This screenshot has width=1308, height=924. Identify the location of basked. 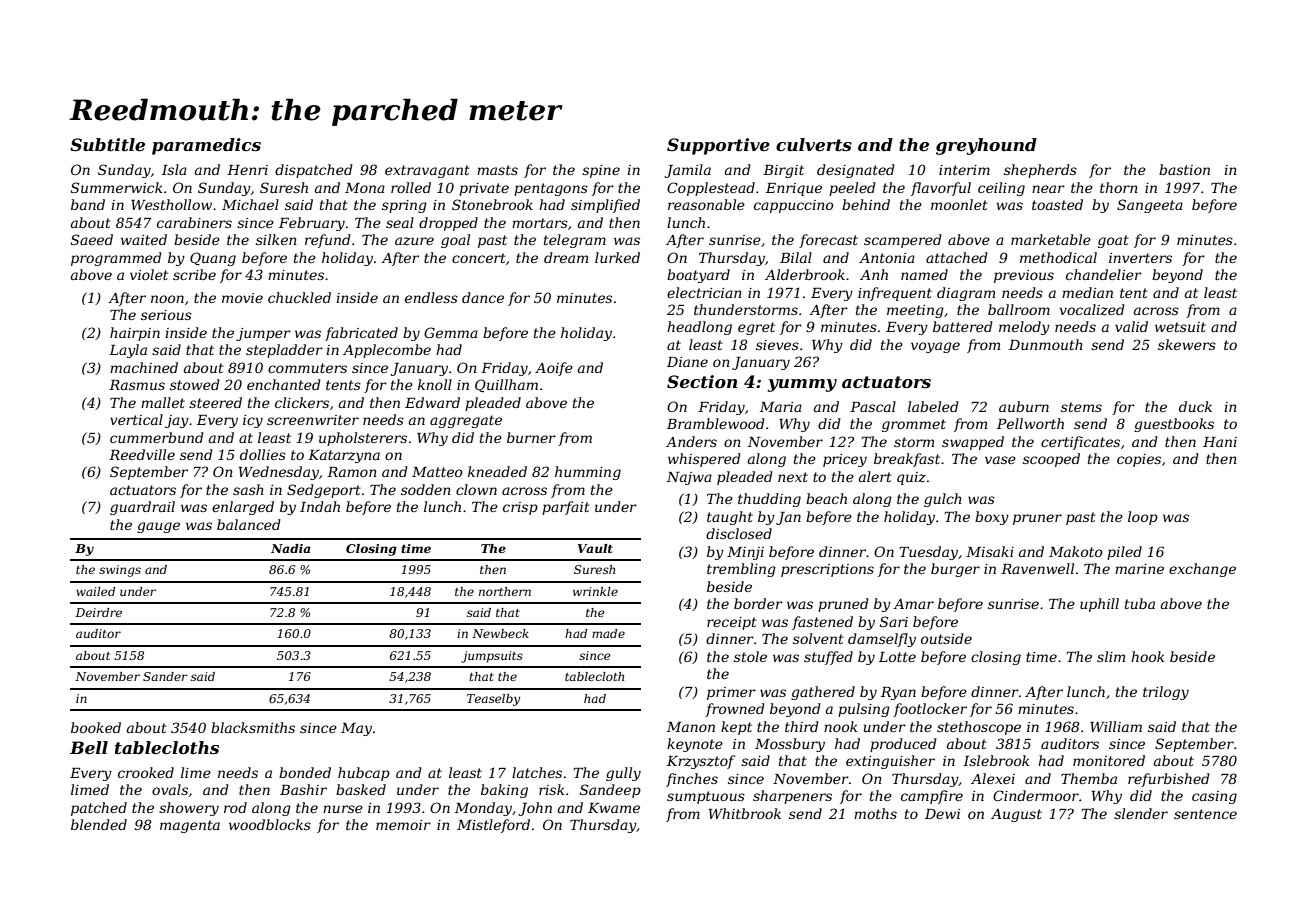
(361, 789).
